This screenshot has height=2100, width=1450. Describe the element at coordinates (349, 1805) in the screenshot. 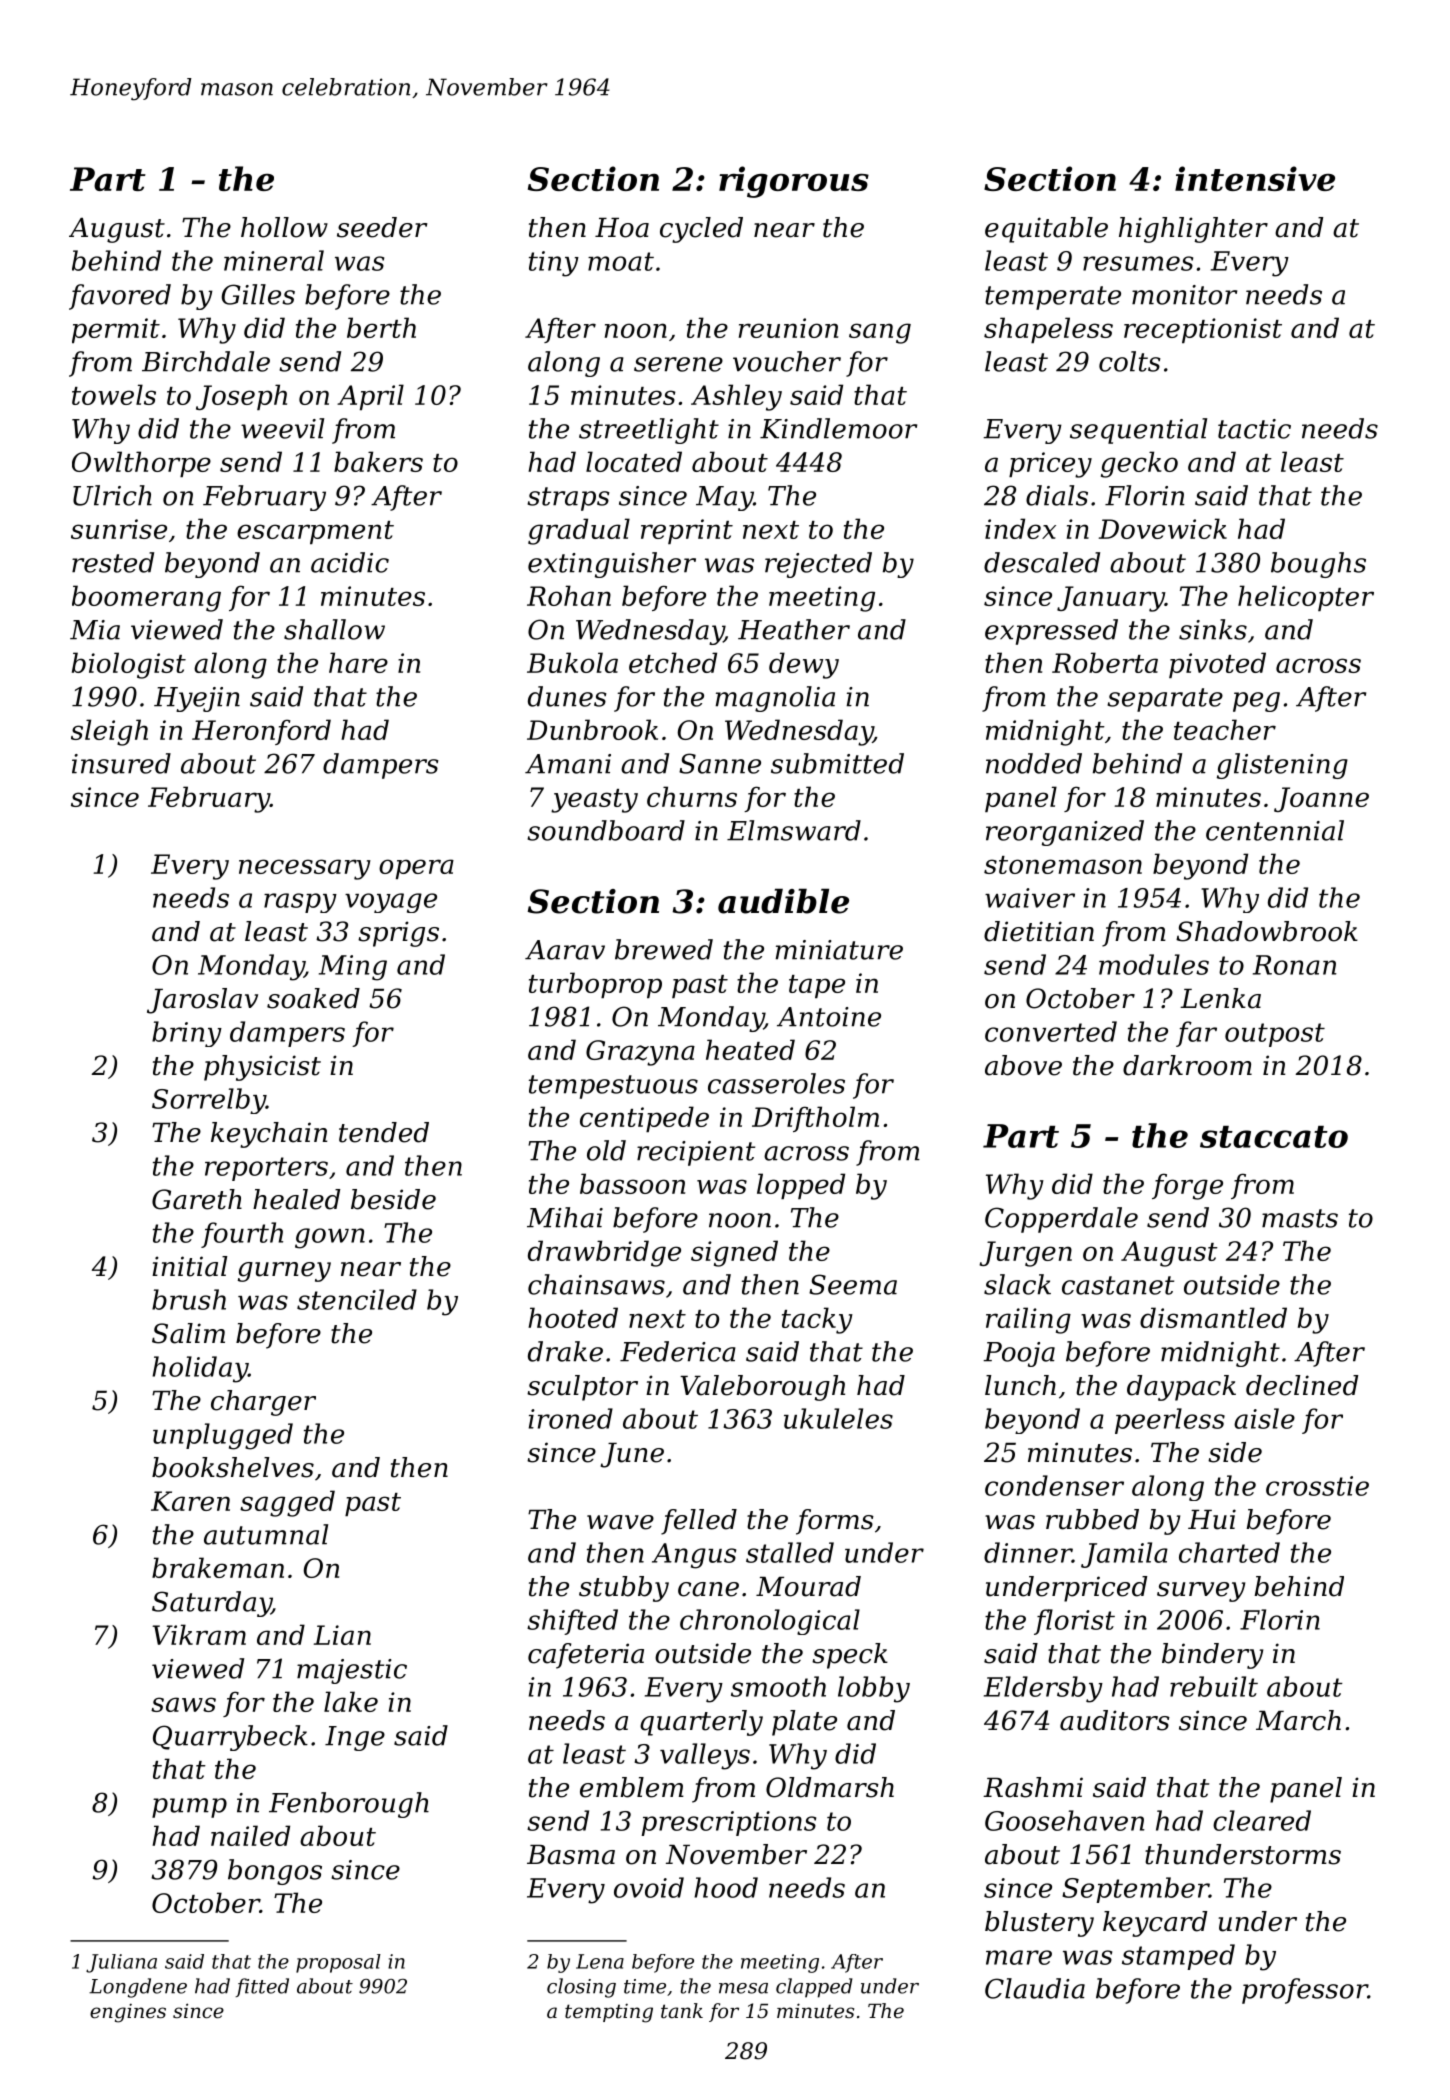

I see `Fenborough` at that location.
